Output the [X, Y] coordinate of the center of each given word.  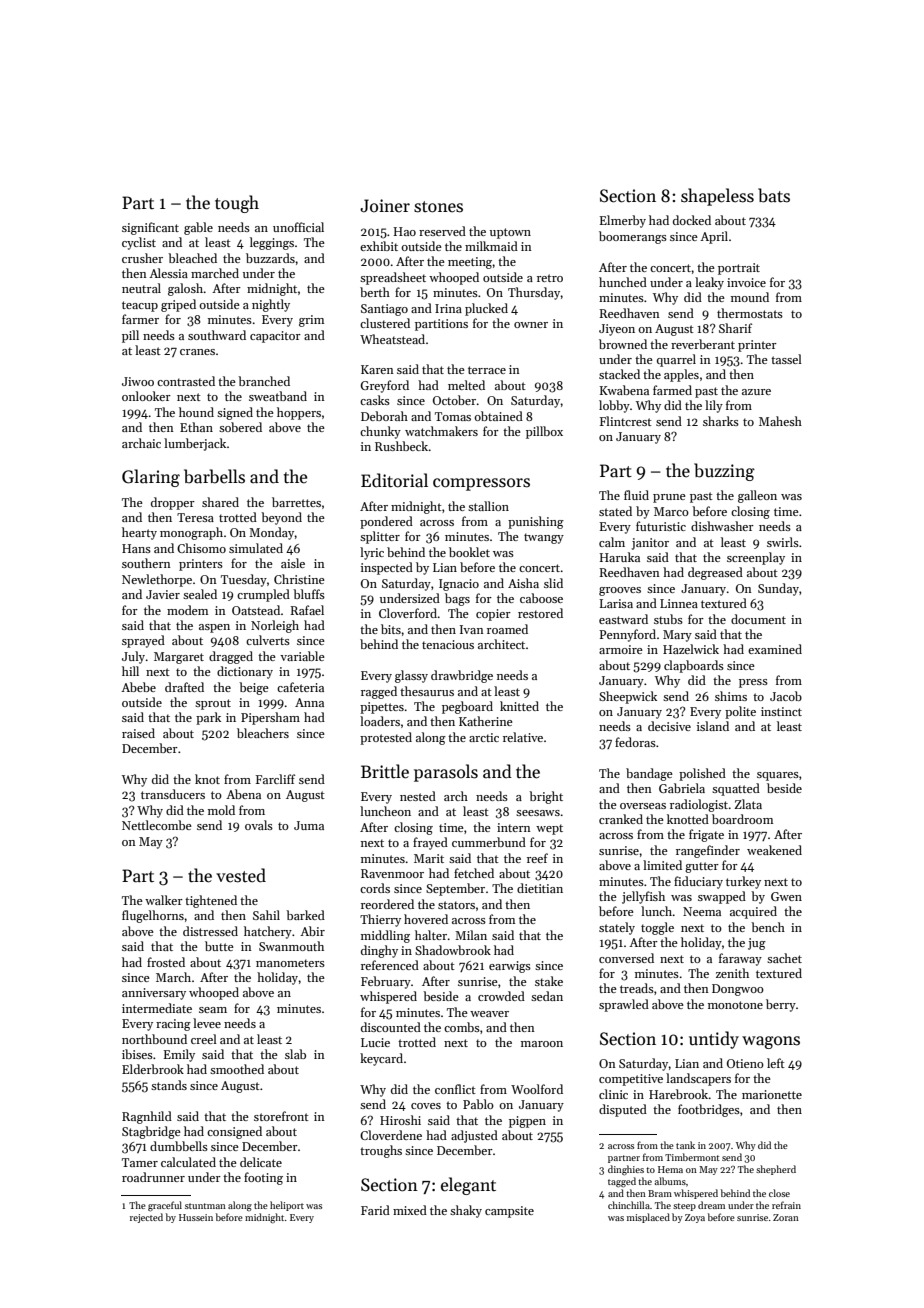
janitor [650, 544]
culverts [268, 640]
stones [438, 207]
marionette [772, 1094]
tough [237, 204]
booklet [469, 552]
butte [219, 946]
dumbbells [179, 1146]
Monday [272, 533]
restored [540, 613]
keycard [381, 1059]
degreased [715, 573]
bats [774, 195]
